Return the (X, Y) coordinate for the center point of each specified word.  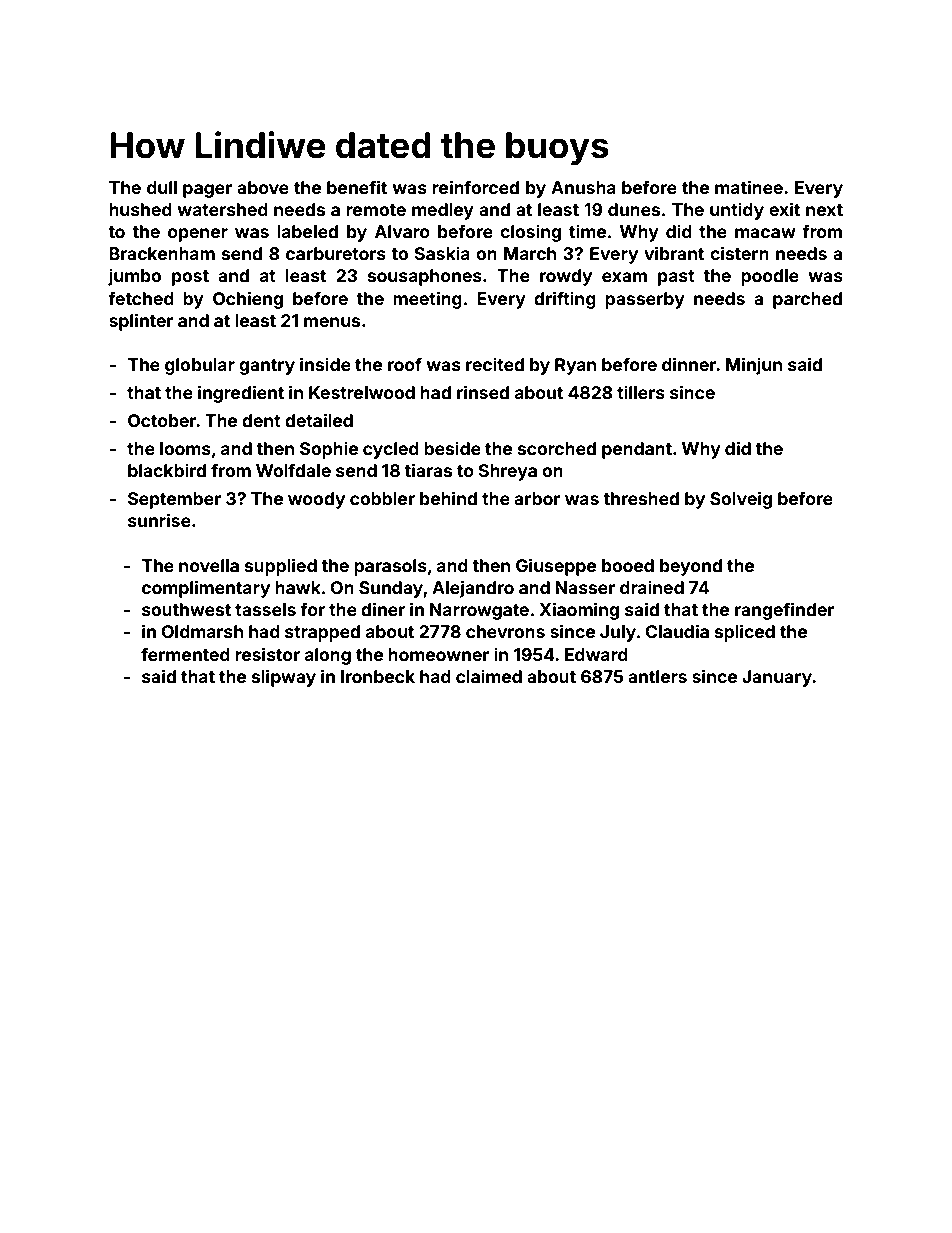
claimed (489, 676)
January (777, 678)
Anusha (583, 187)
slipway (284, 678)
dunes (634, 209)
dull (162, 187)
